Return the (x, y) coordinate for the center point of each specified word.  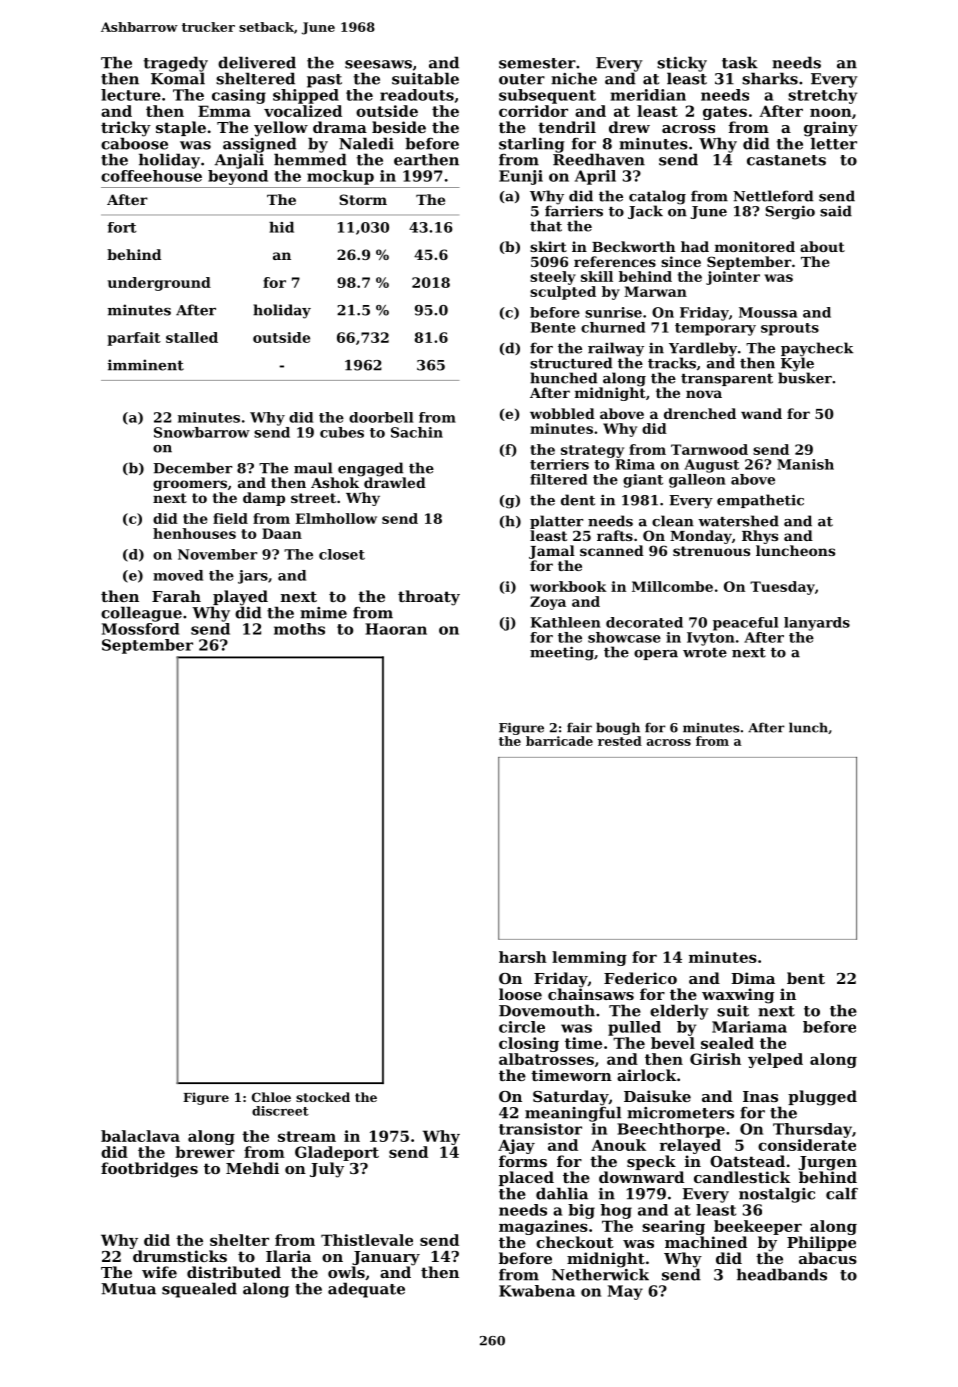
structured (571, 363)
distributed (234, 1272)
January (386, 1258)
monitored (755, 246)
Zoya (548, 603)
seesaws (378, 64)
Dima (753, 978)
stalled (192, 337)
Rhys (760, 537)
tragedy (176, 64)
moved (178, 575)
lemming (589, 958)
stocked (323, 1097)
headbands (782, 1274)
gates (725, 113)
